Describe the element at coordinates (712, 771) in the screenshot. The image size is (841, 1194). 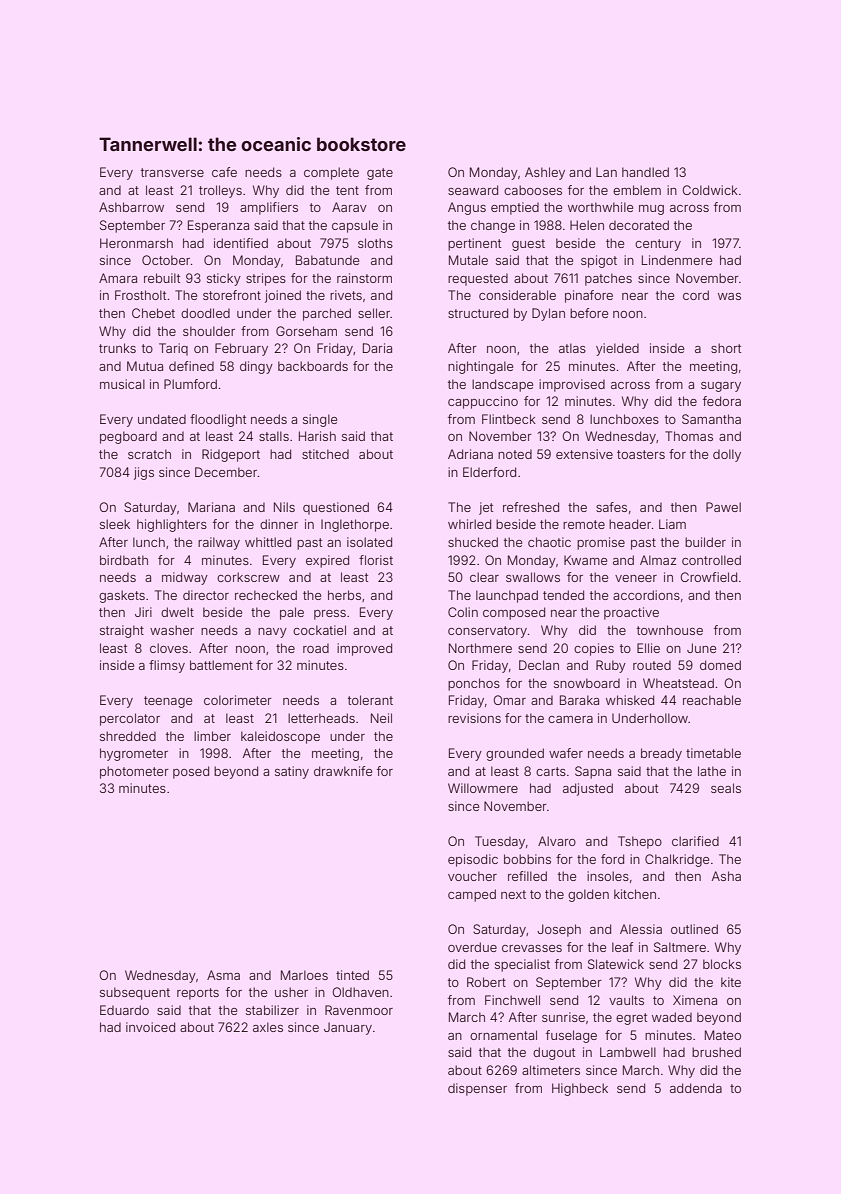
I see `lathe` at that location.
